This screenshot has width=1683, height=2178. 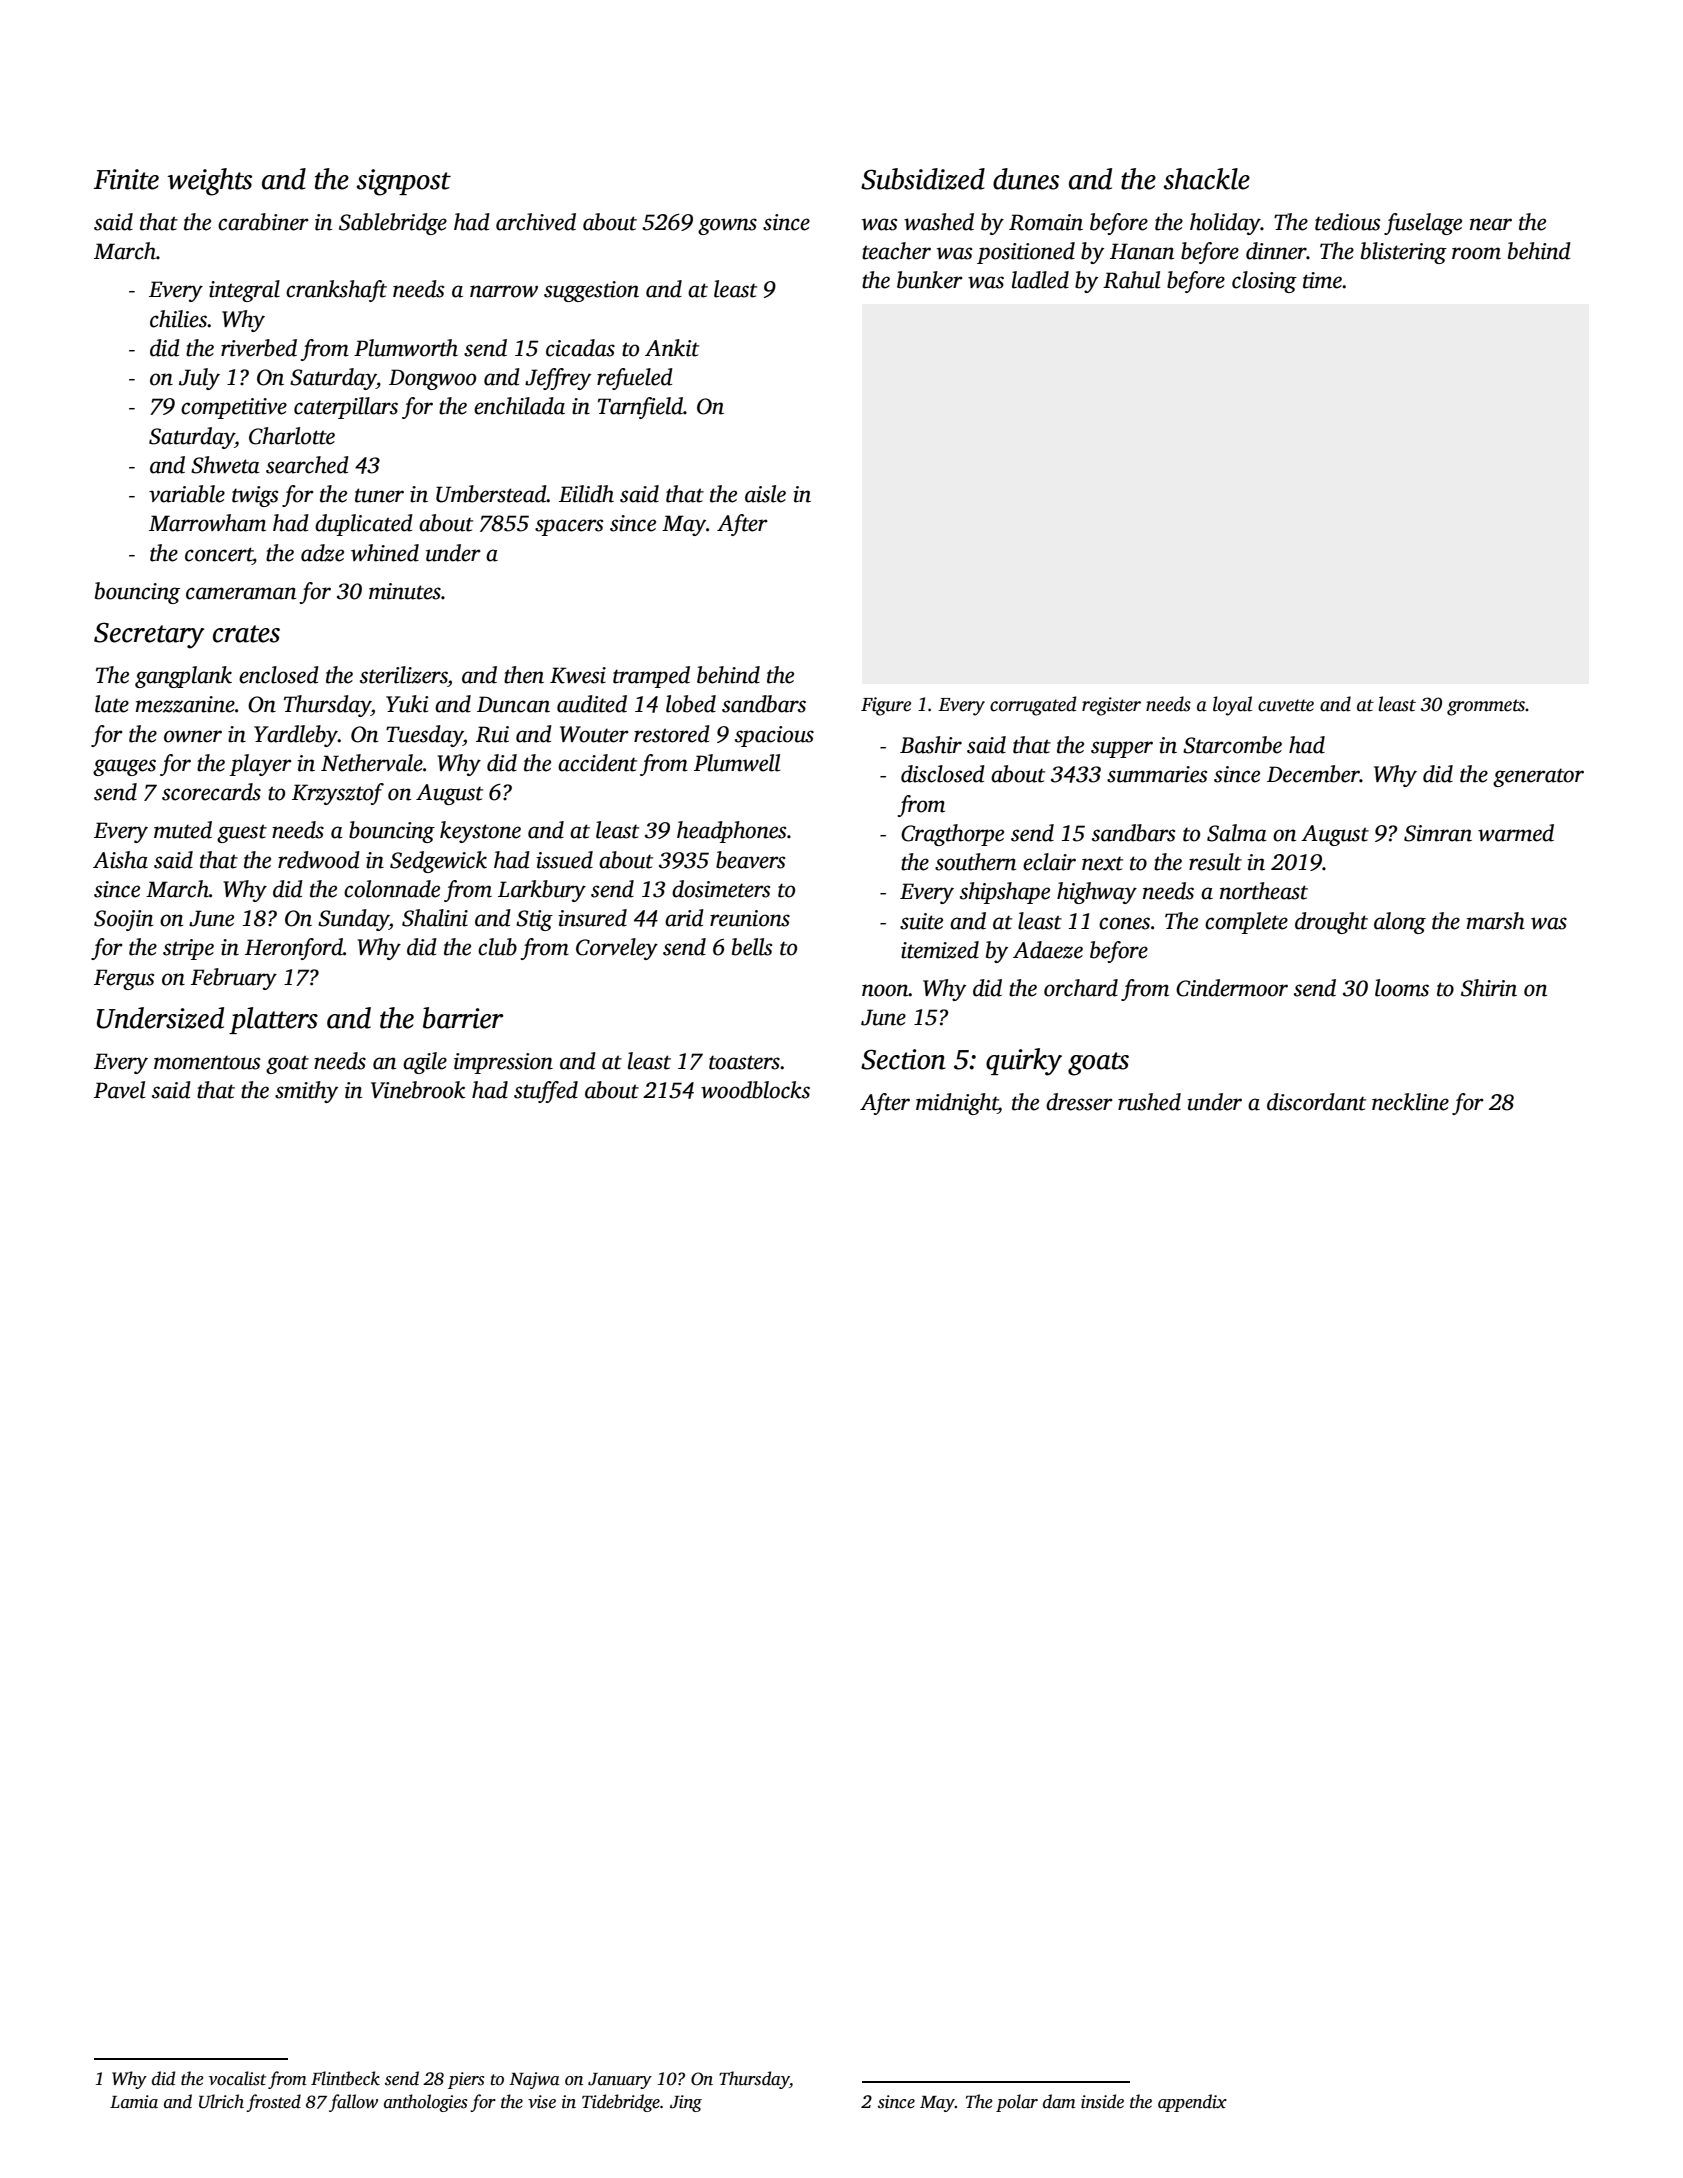 What do you see at coordinates (534, 2080) in the screenshot?
I see `Najwa` at bounding box center [534, 2080].
